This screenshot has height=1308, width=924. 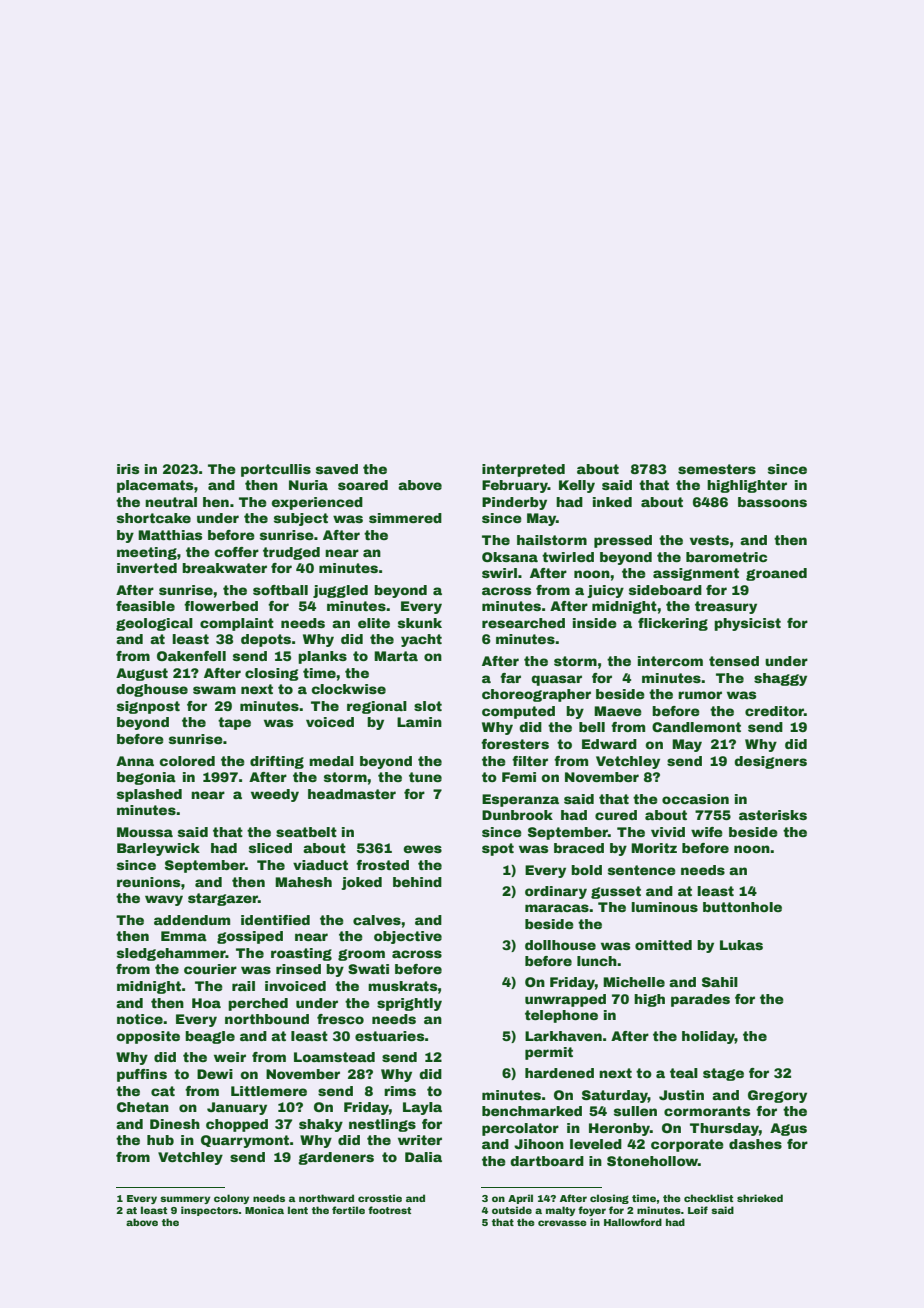 I want to click on interpreted, so click(x=523, y=470).
